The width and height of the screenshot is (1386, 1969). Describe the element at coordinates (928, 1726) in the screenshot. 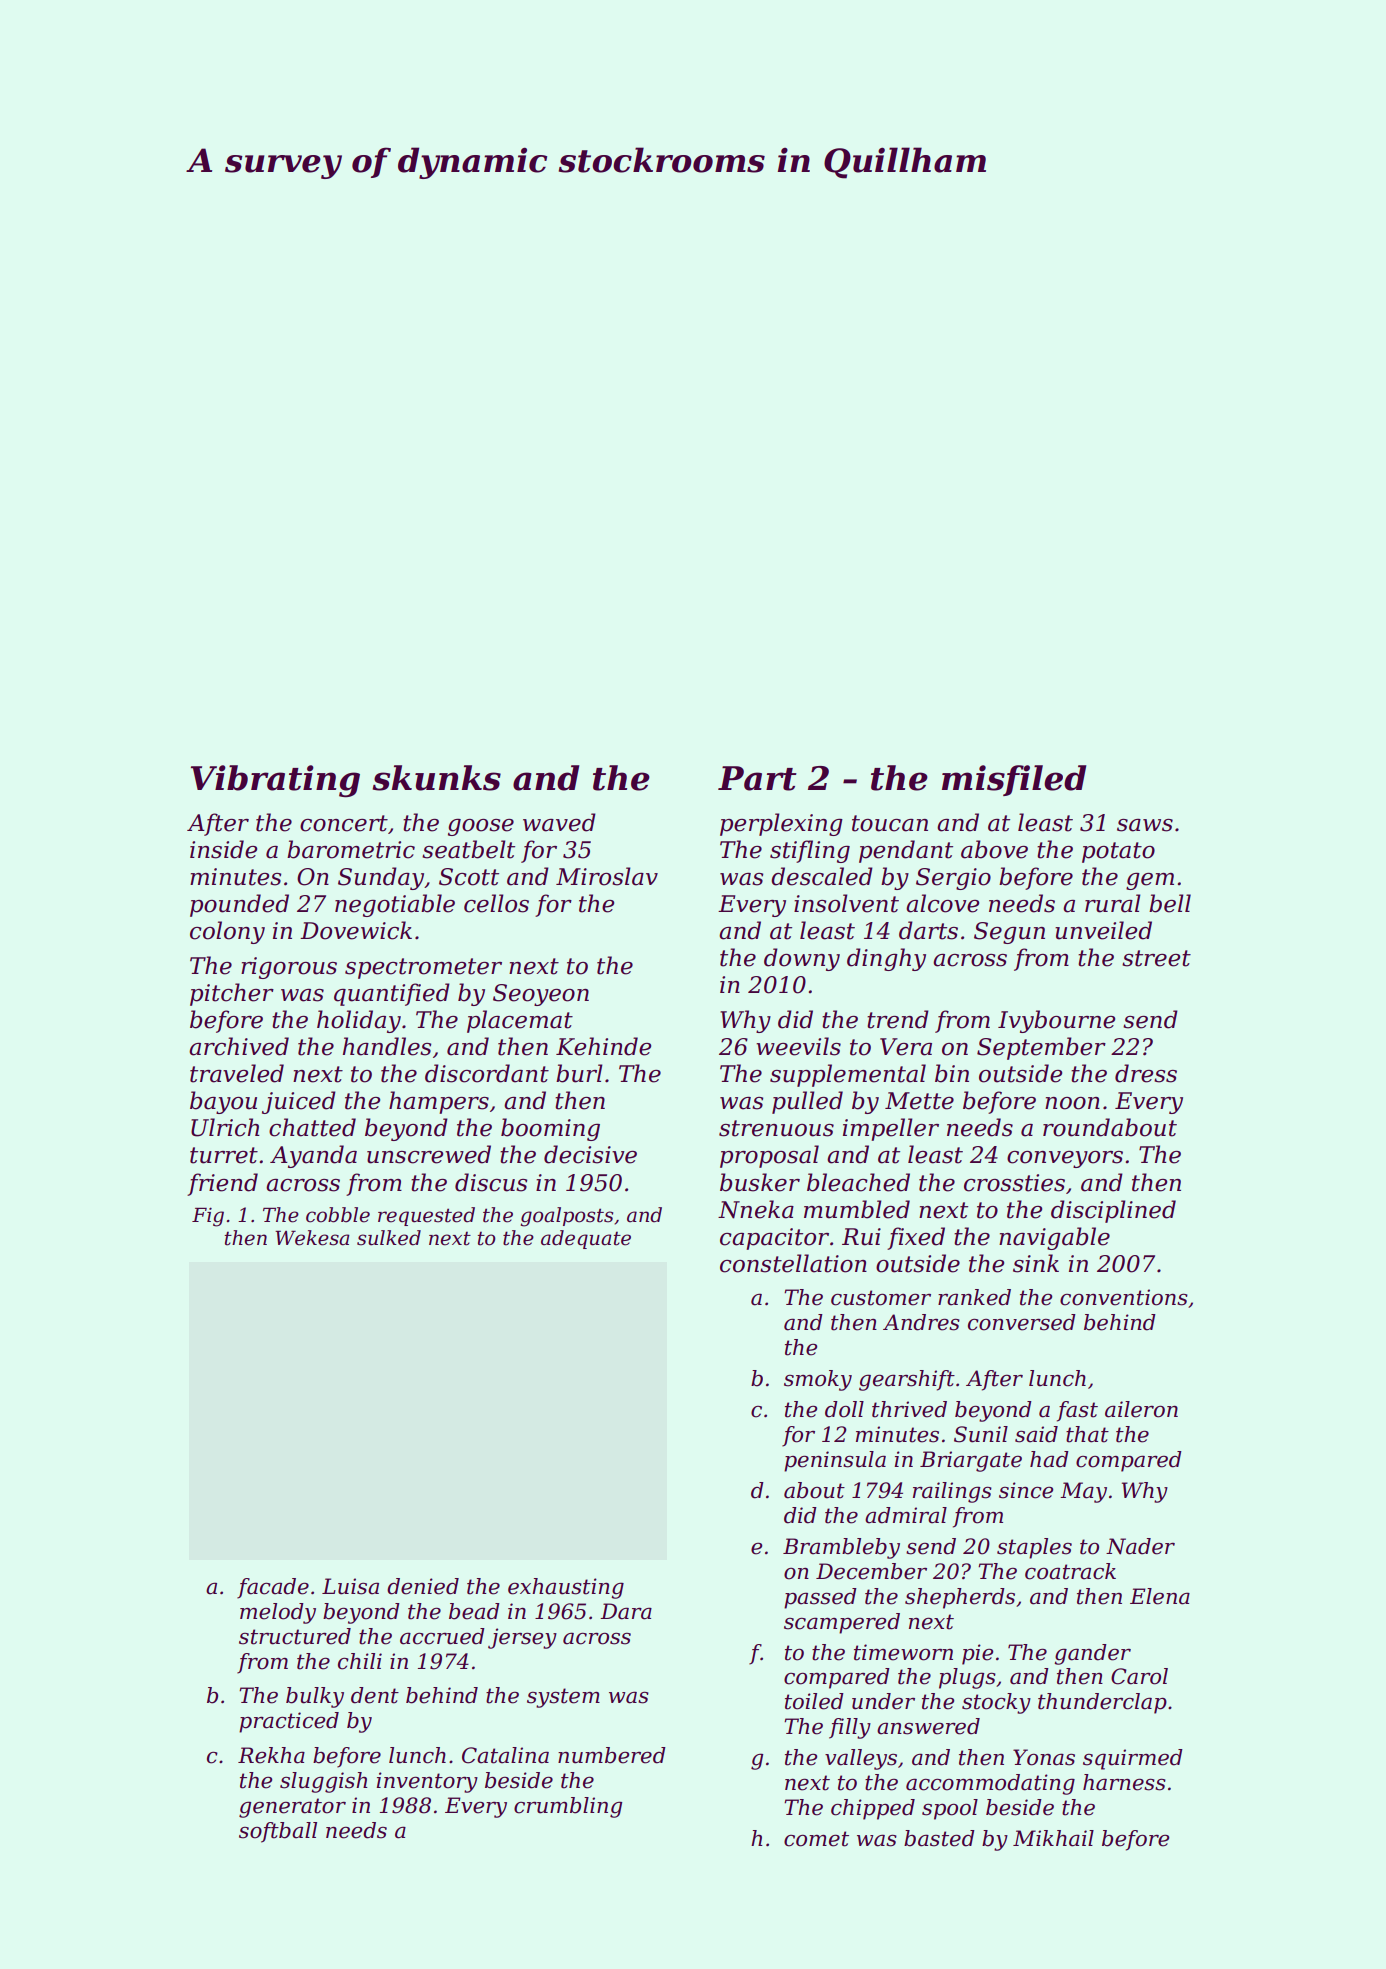

I see `answered` at that location.
